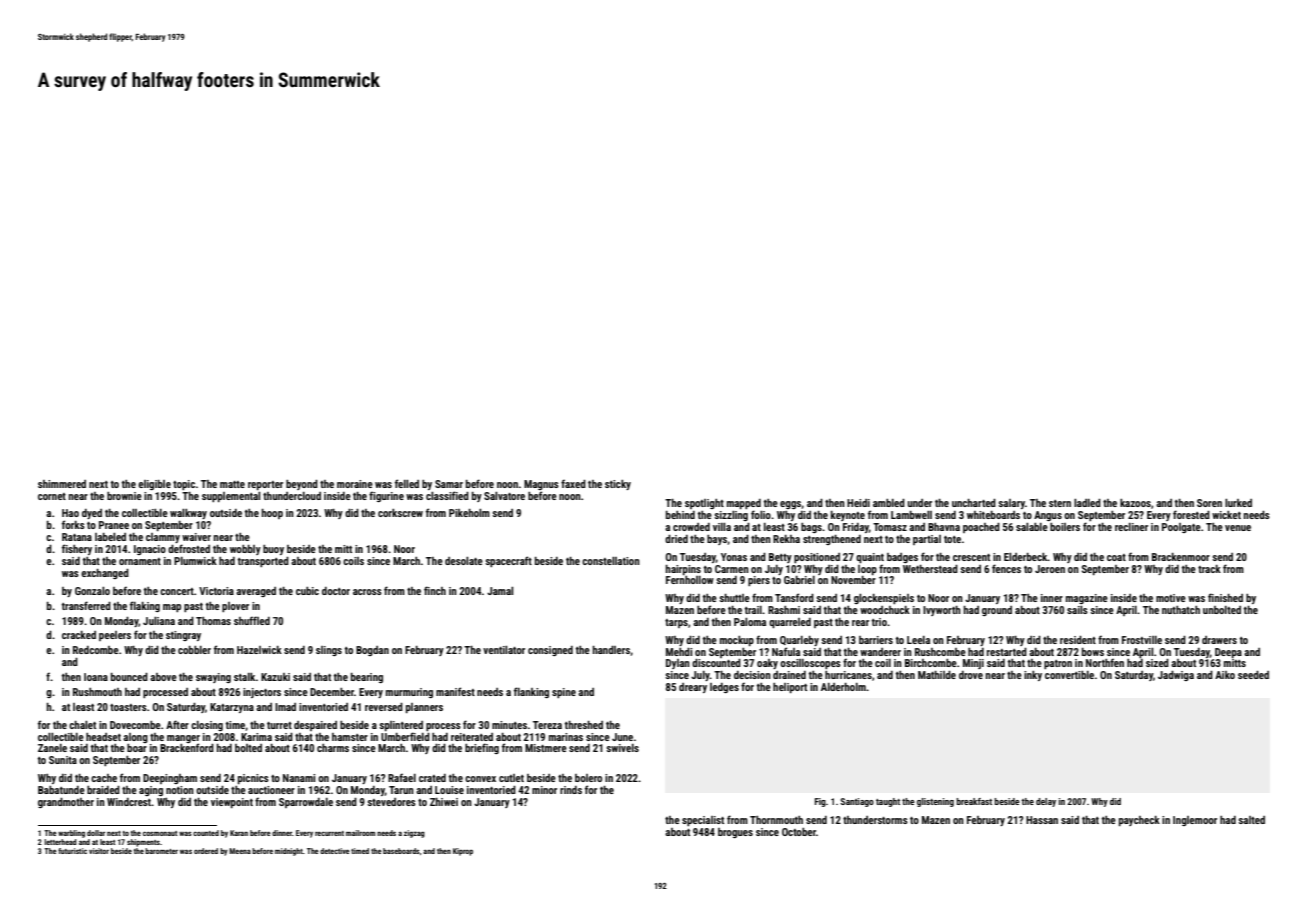  What do you see at coordinates (1087, 503) in the page?
I see `ladled` at bounding box center [1087, 503].
